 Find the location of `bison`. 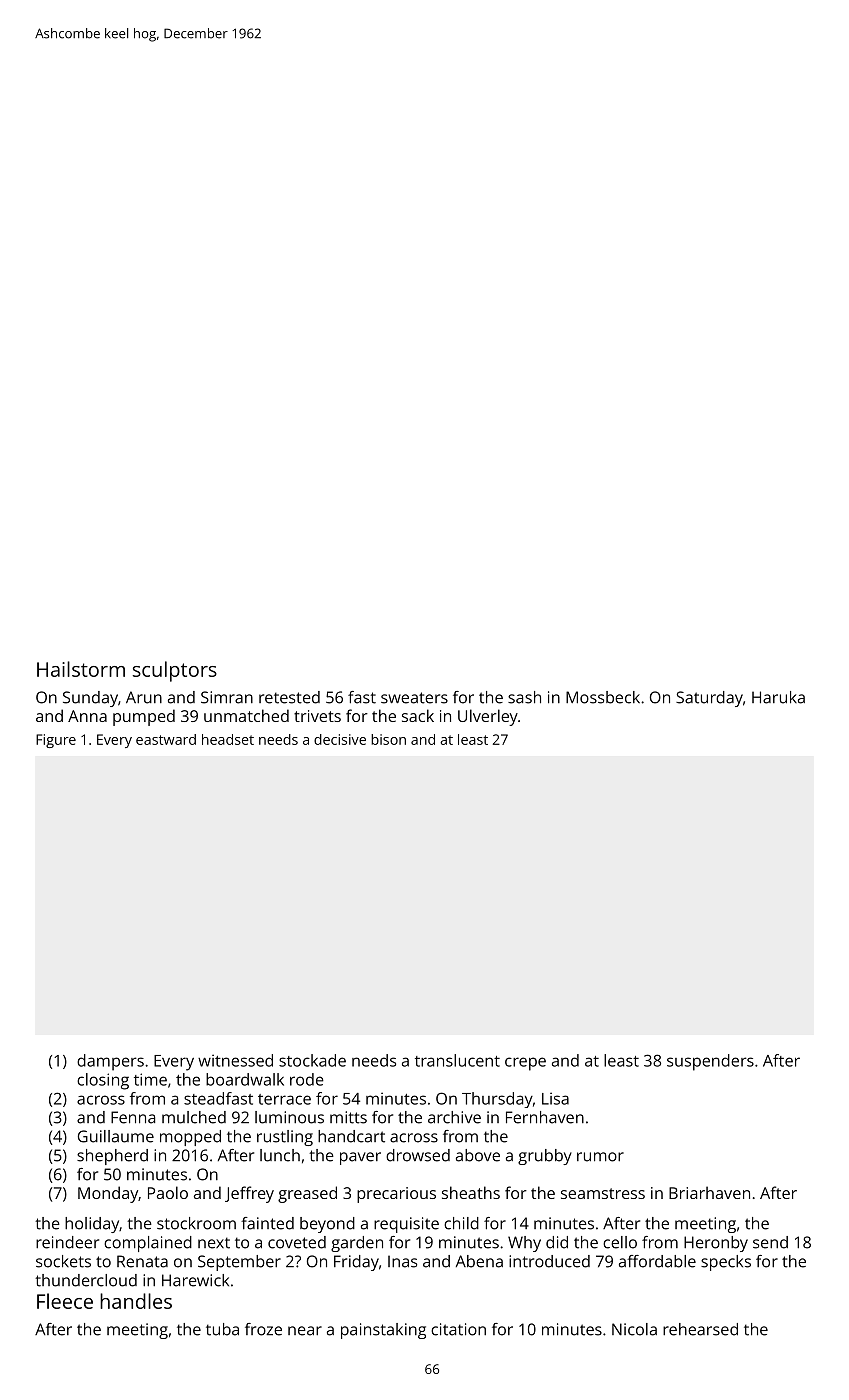

bison is located at coordinates (388, 739).
